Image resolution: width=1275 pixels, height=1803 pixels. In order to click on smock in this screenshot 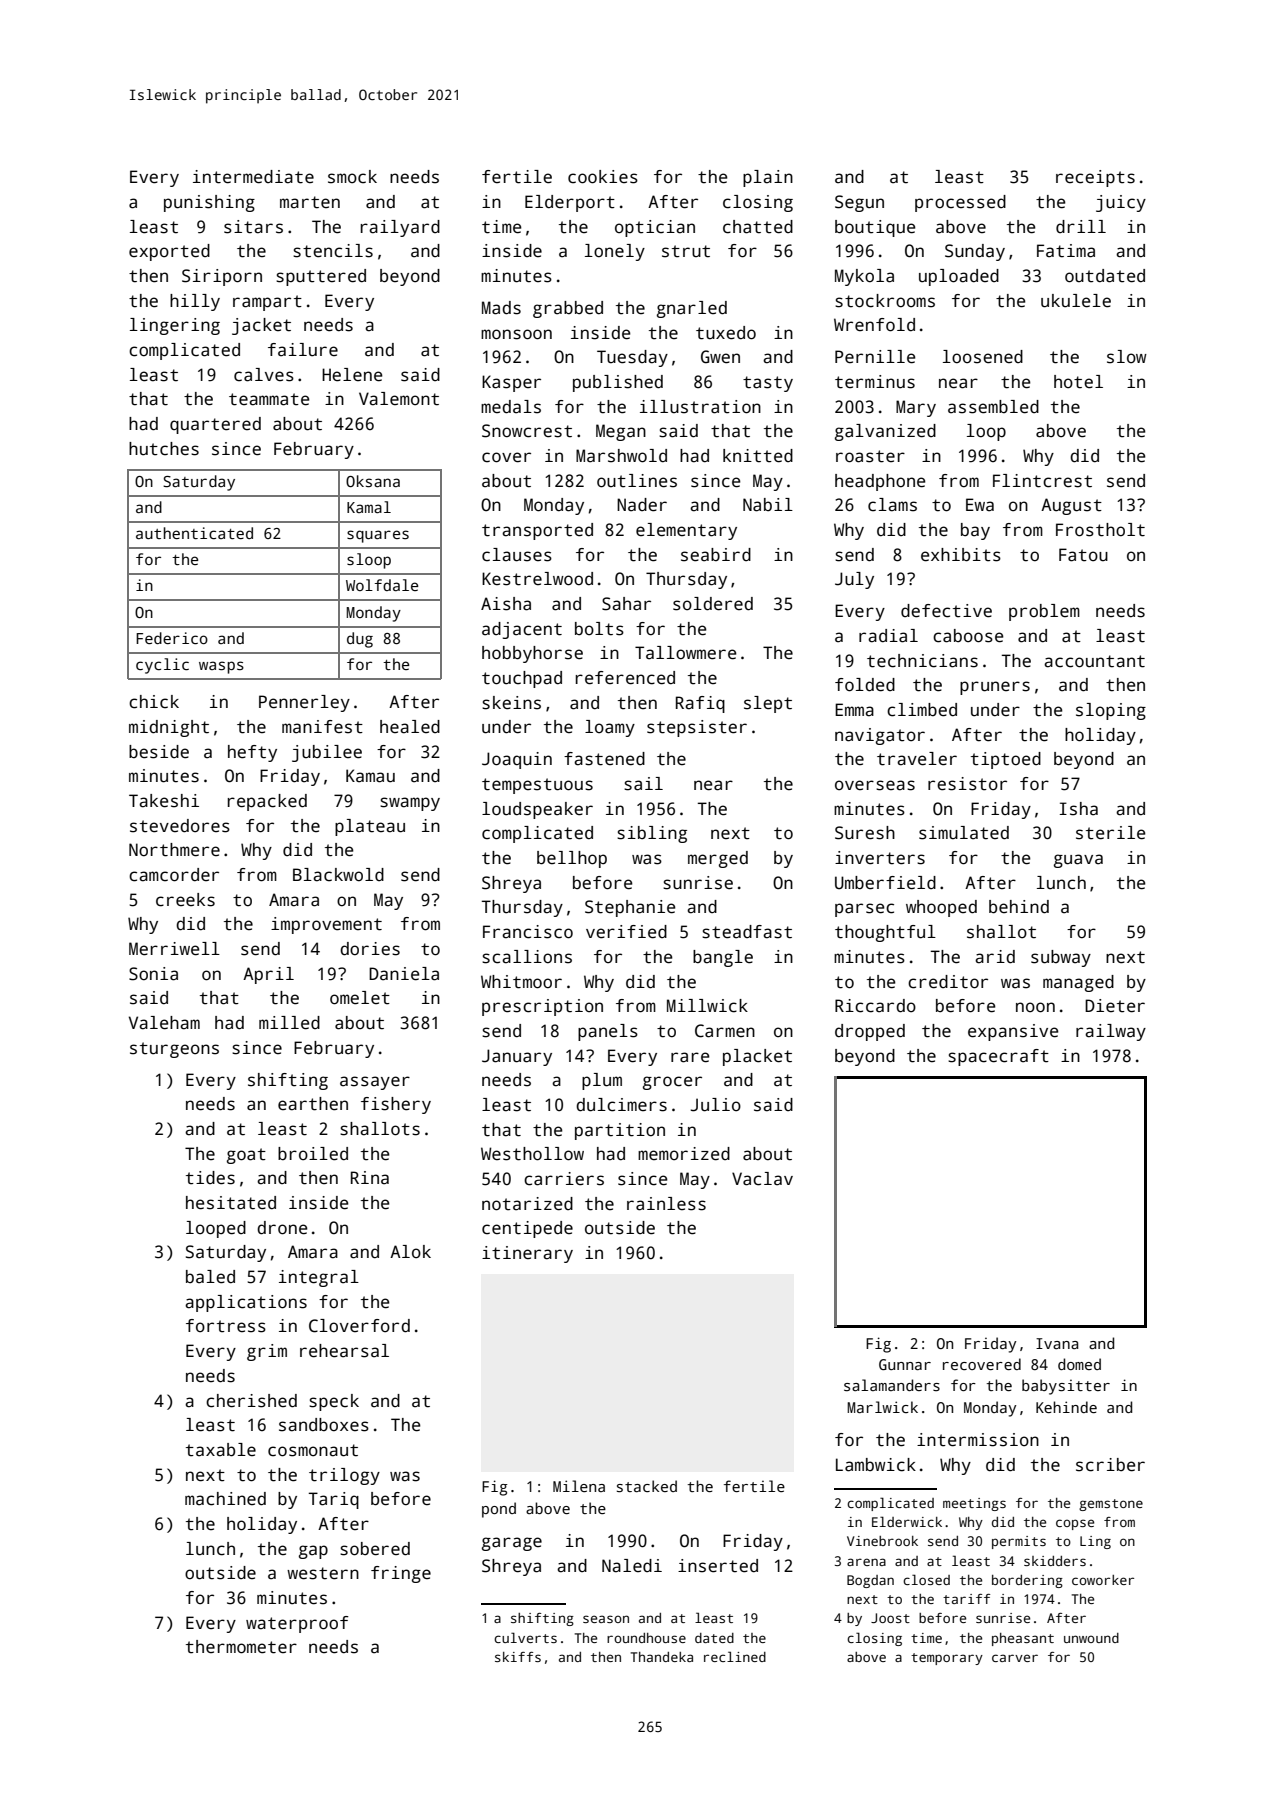, I will do `click(352, 177)`.
